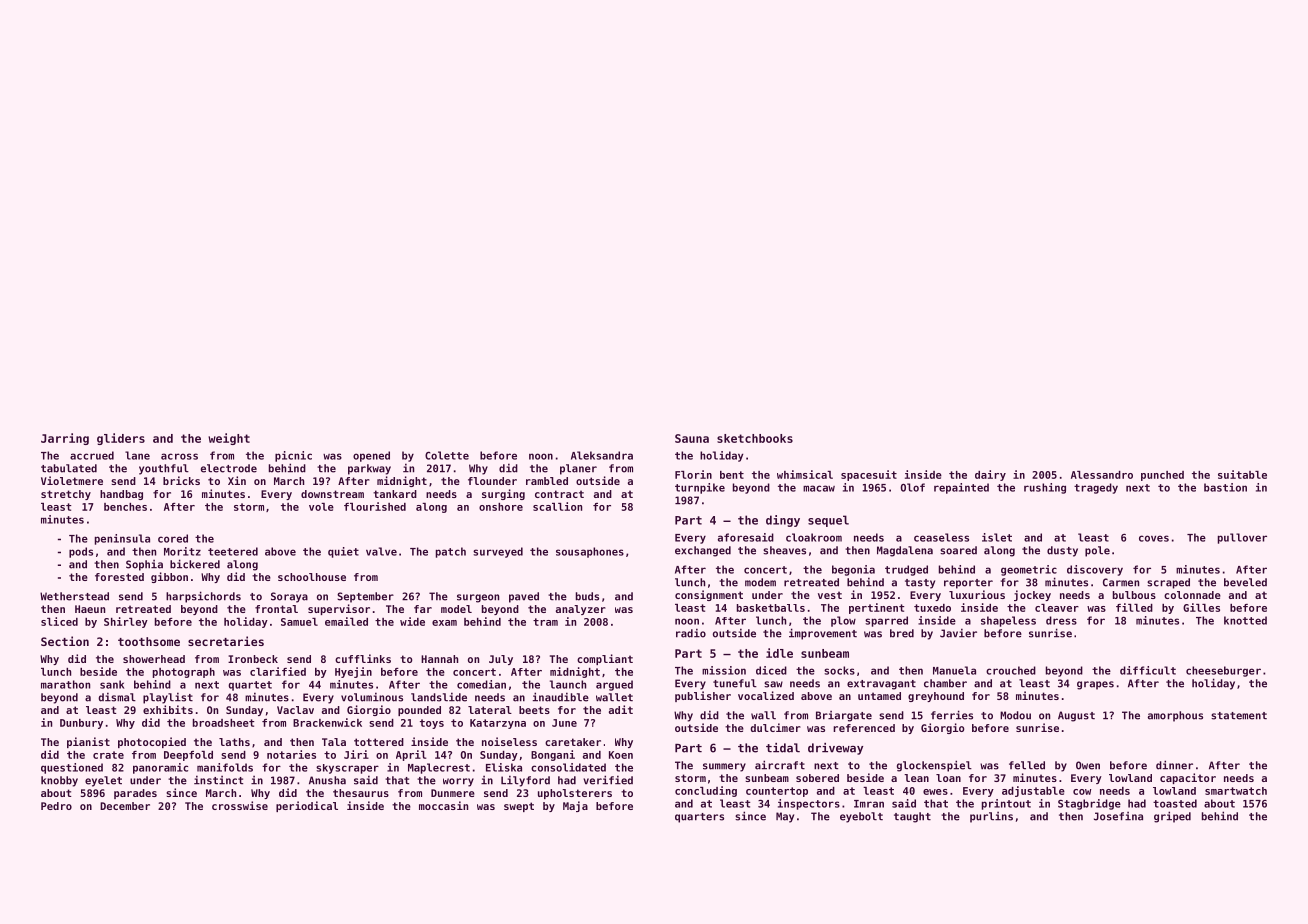  Describe the element at coordinates (912, 817) in the document. I see `taught` at that location.
